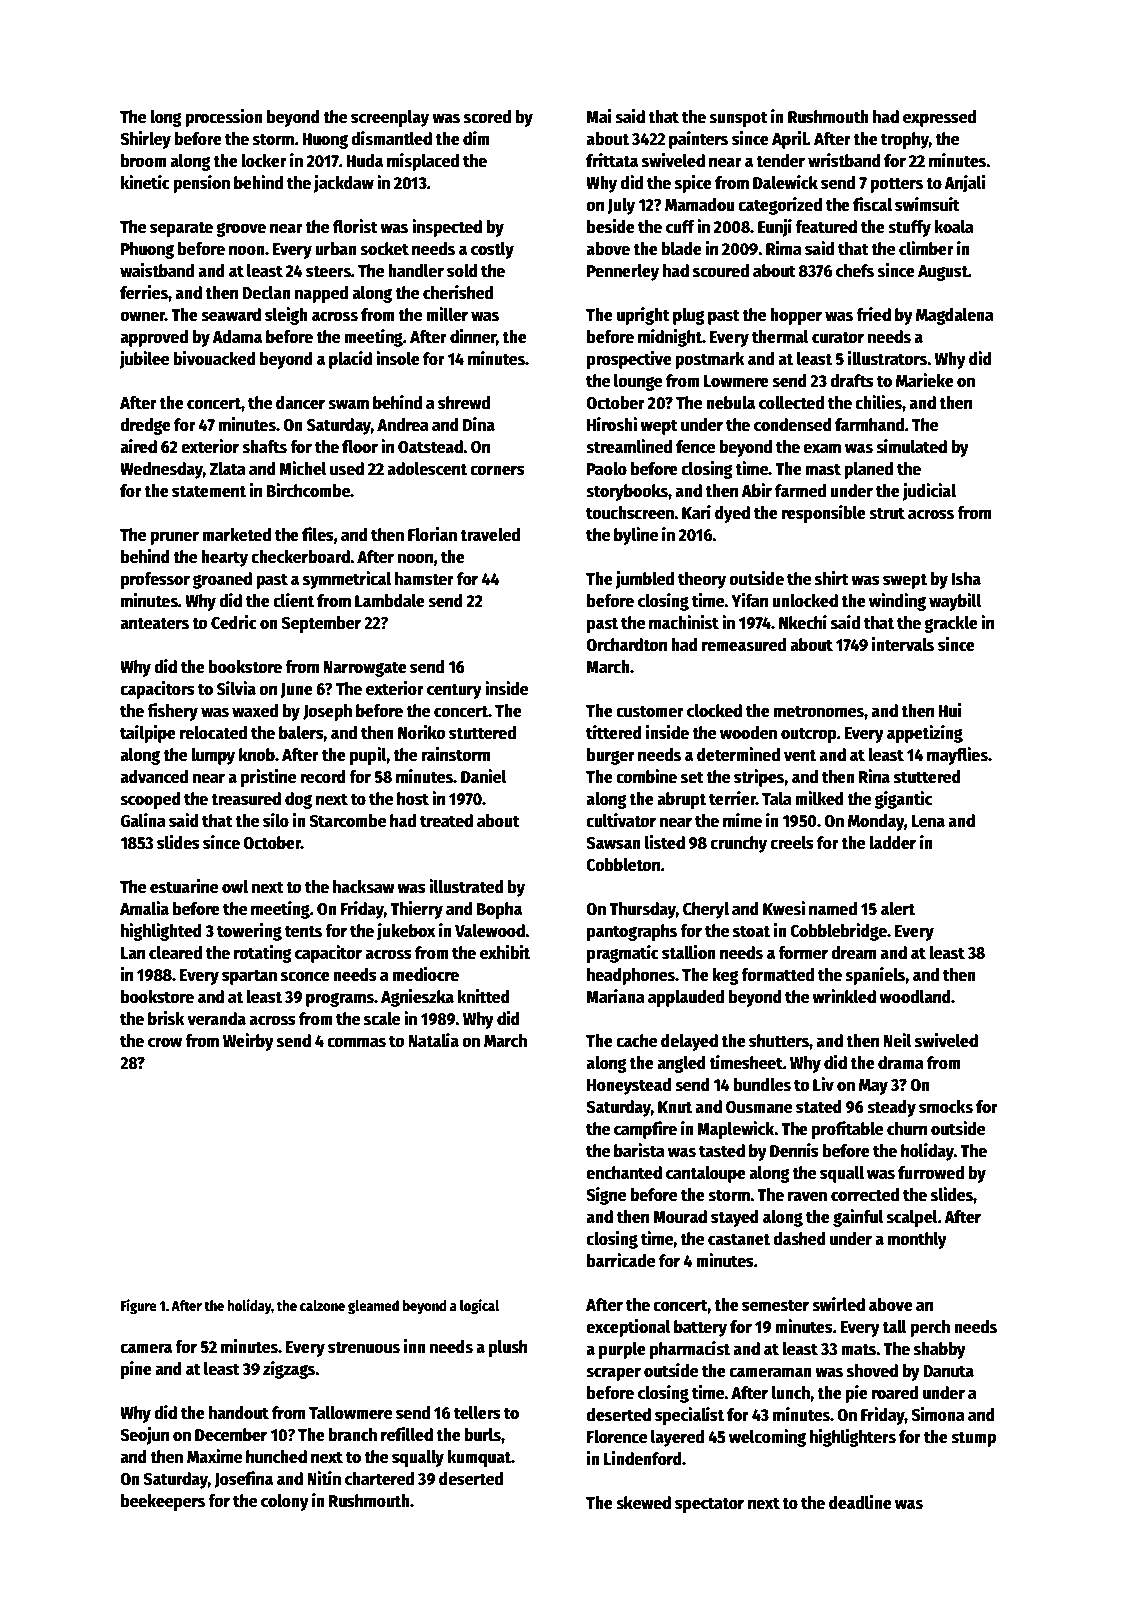  I want to click on chilies, so click(878, 402).
